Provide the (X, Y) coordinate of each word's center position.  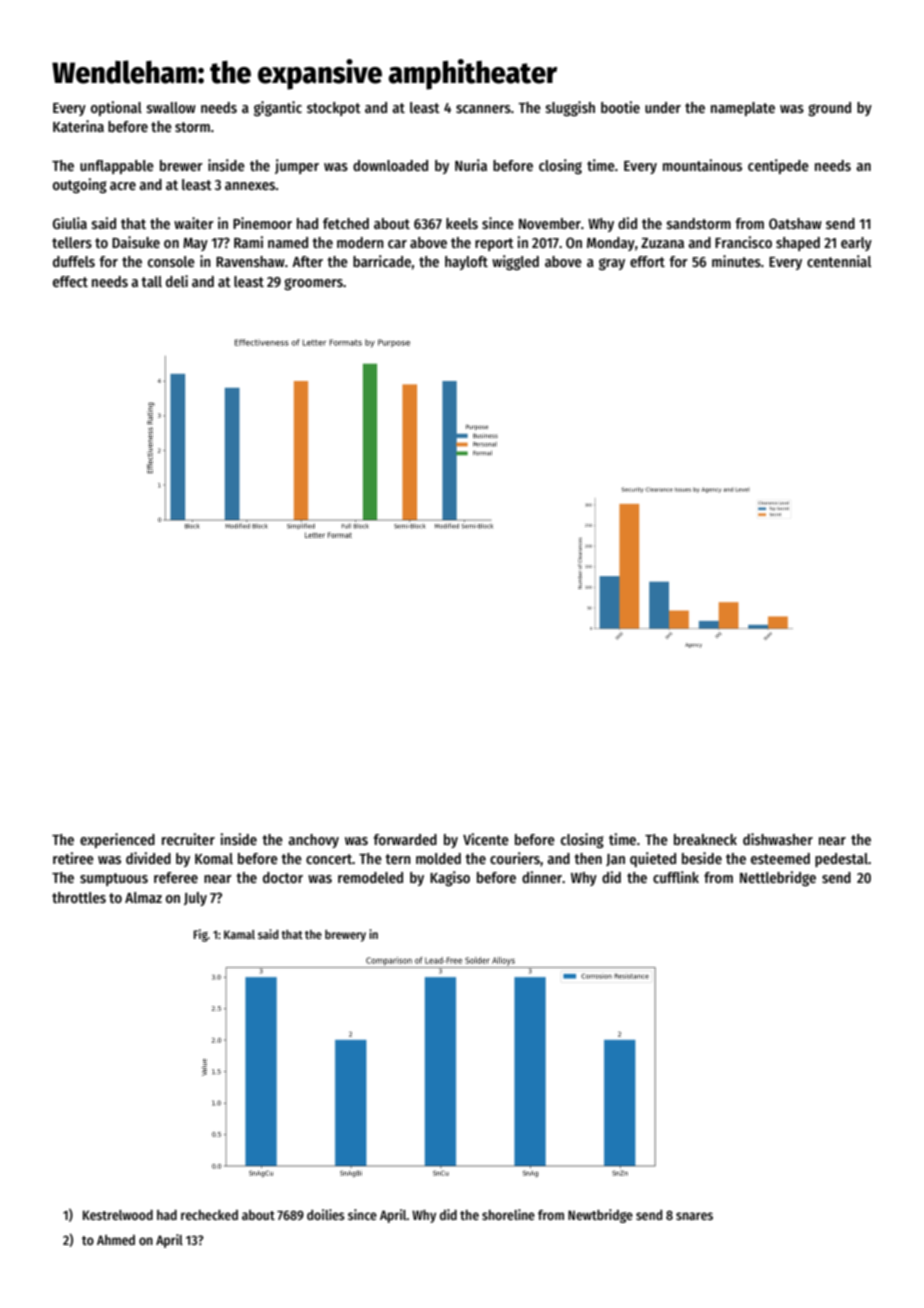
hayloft (466, 263)
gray (612, 264)
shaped (798, 244)
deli (177, 281)
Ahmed (116, 1240)
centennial (839, 261)
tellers (72, 242)
